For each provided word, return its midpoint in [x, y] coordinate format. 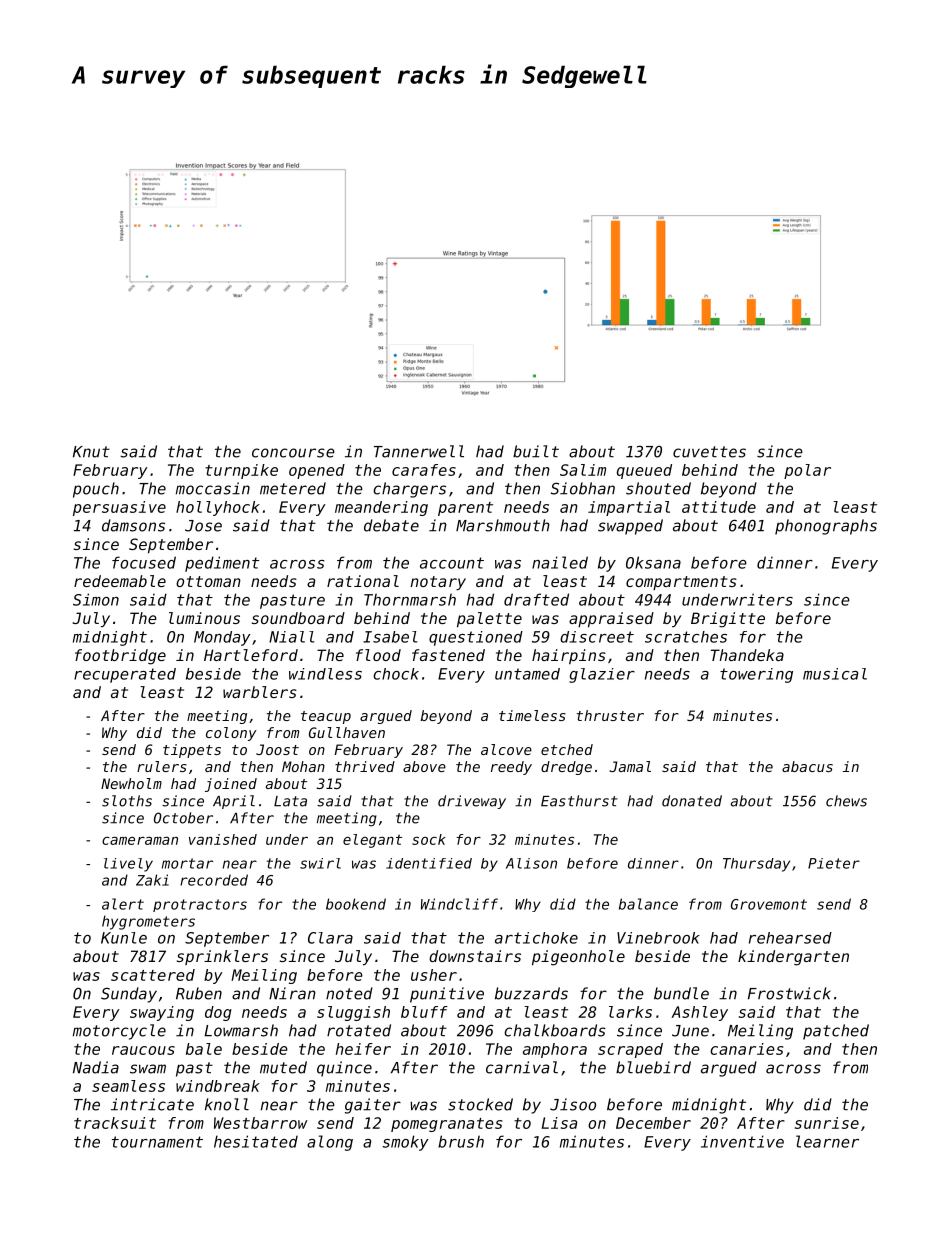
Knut [91, 452]
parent [465, 509]
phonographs [826, 527]
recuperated [125, 675]
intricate [152, 1104]
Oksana [653, 562]
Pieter [834, 863]
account [452, 563]
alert [123, 904]
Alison [531, 863]
